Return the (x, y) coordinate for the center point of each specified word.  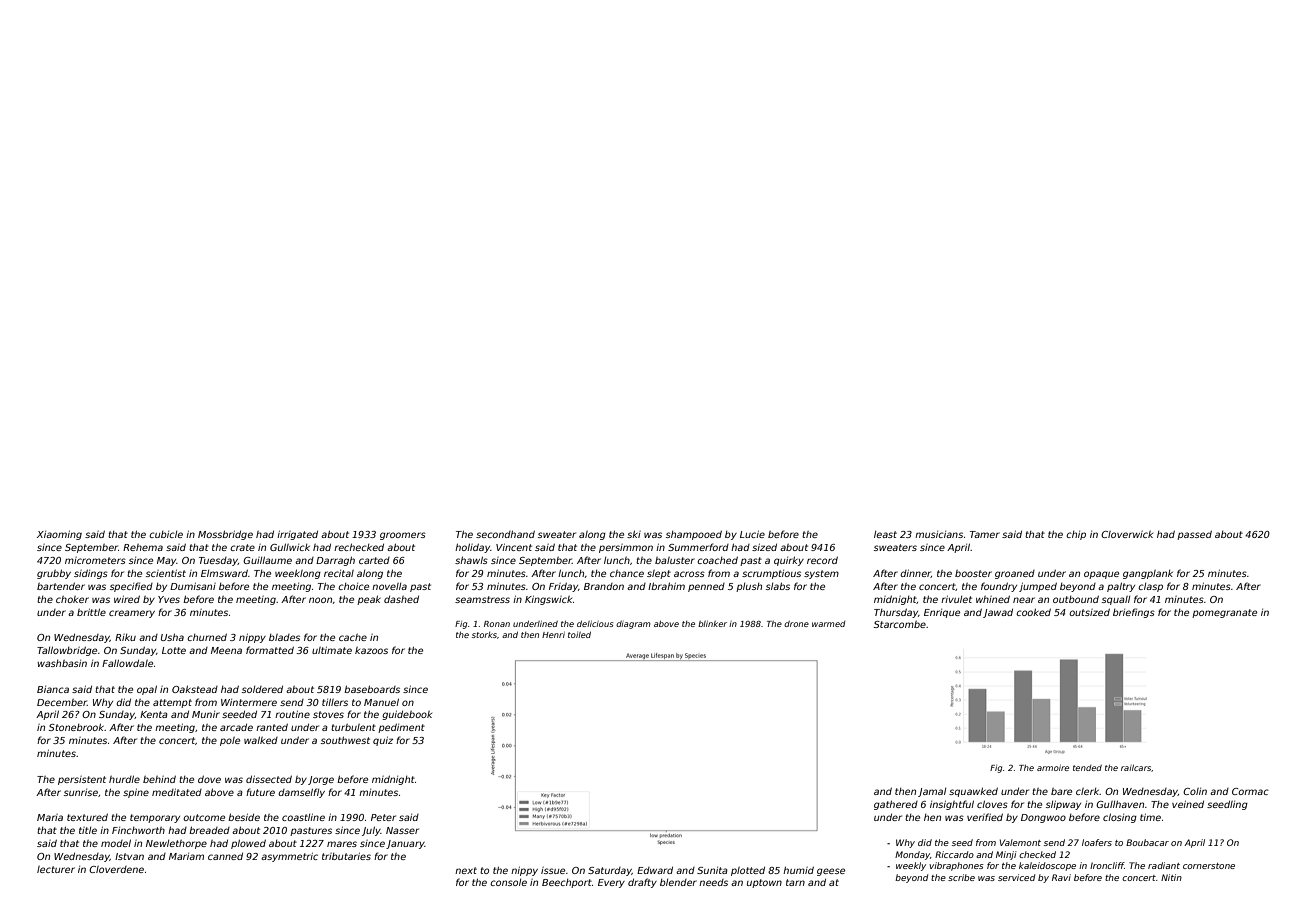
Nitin (1171, 877)
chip (1076, 535)
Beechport (567, 883)
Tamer (985, 534)
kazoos (371, 650)
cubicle (166, 534)
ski (634, 534)
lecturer (56, 869)
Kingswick (548, 600)
